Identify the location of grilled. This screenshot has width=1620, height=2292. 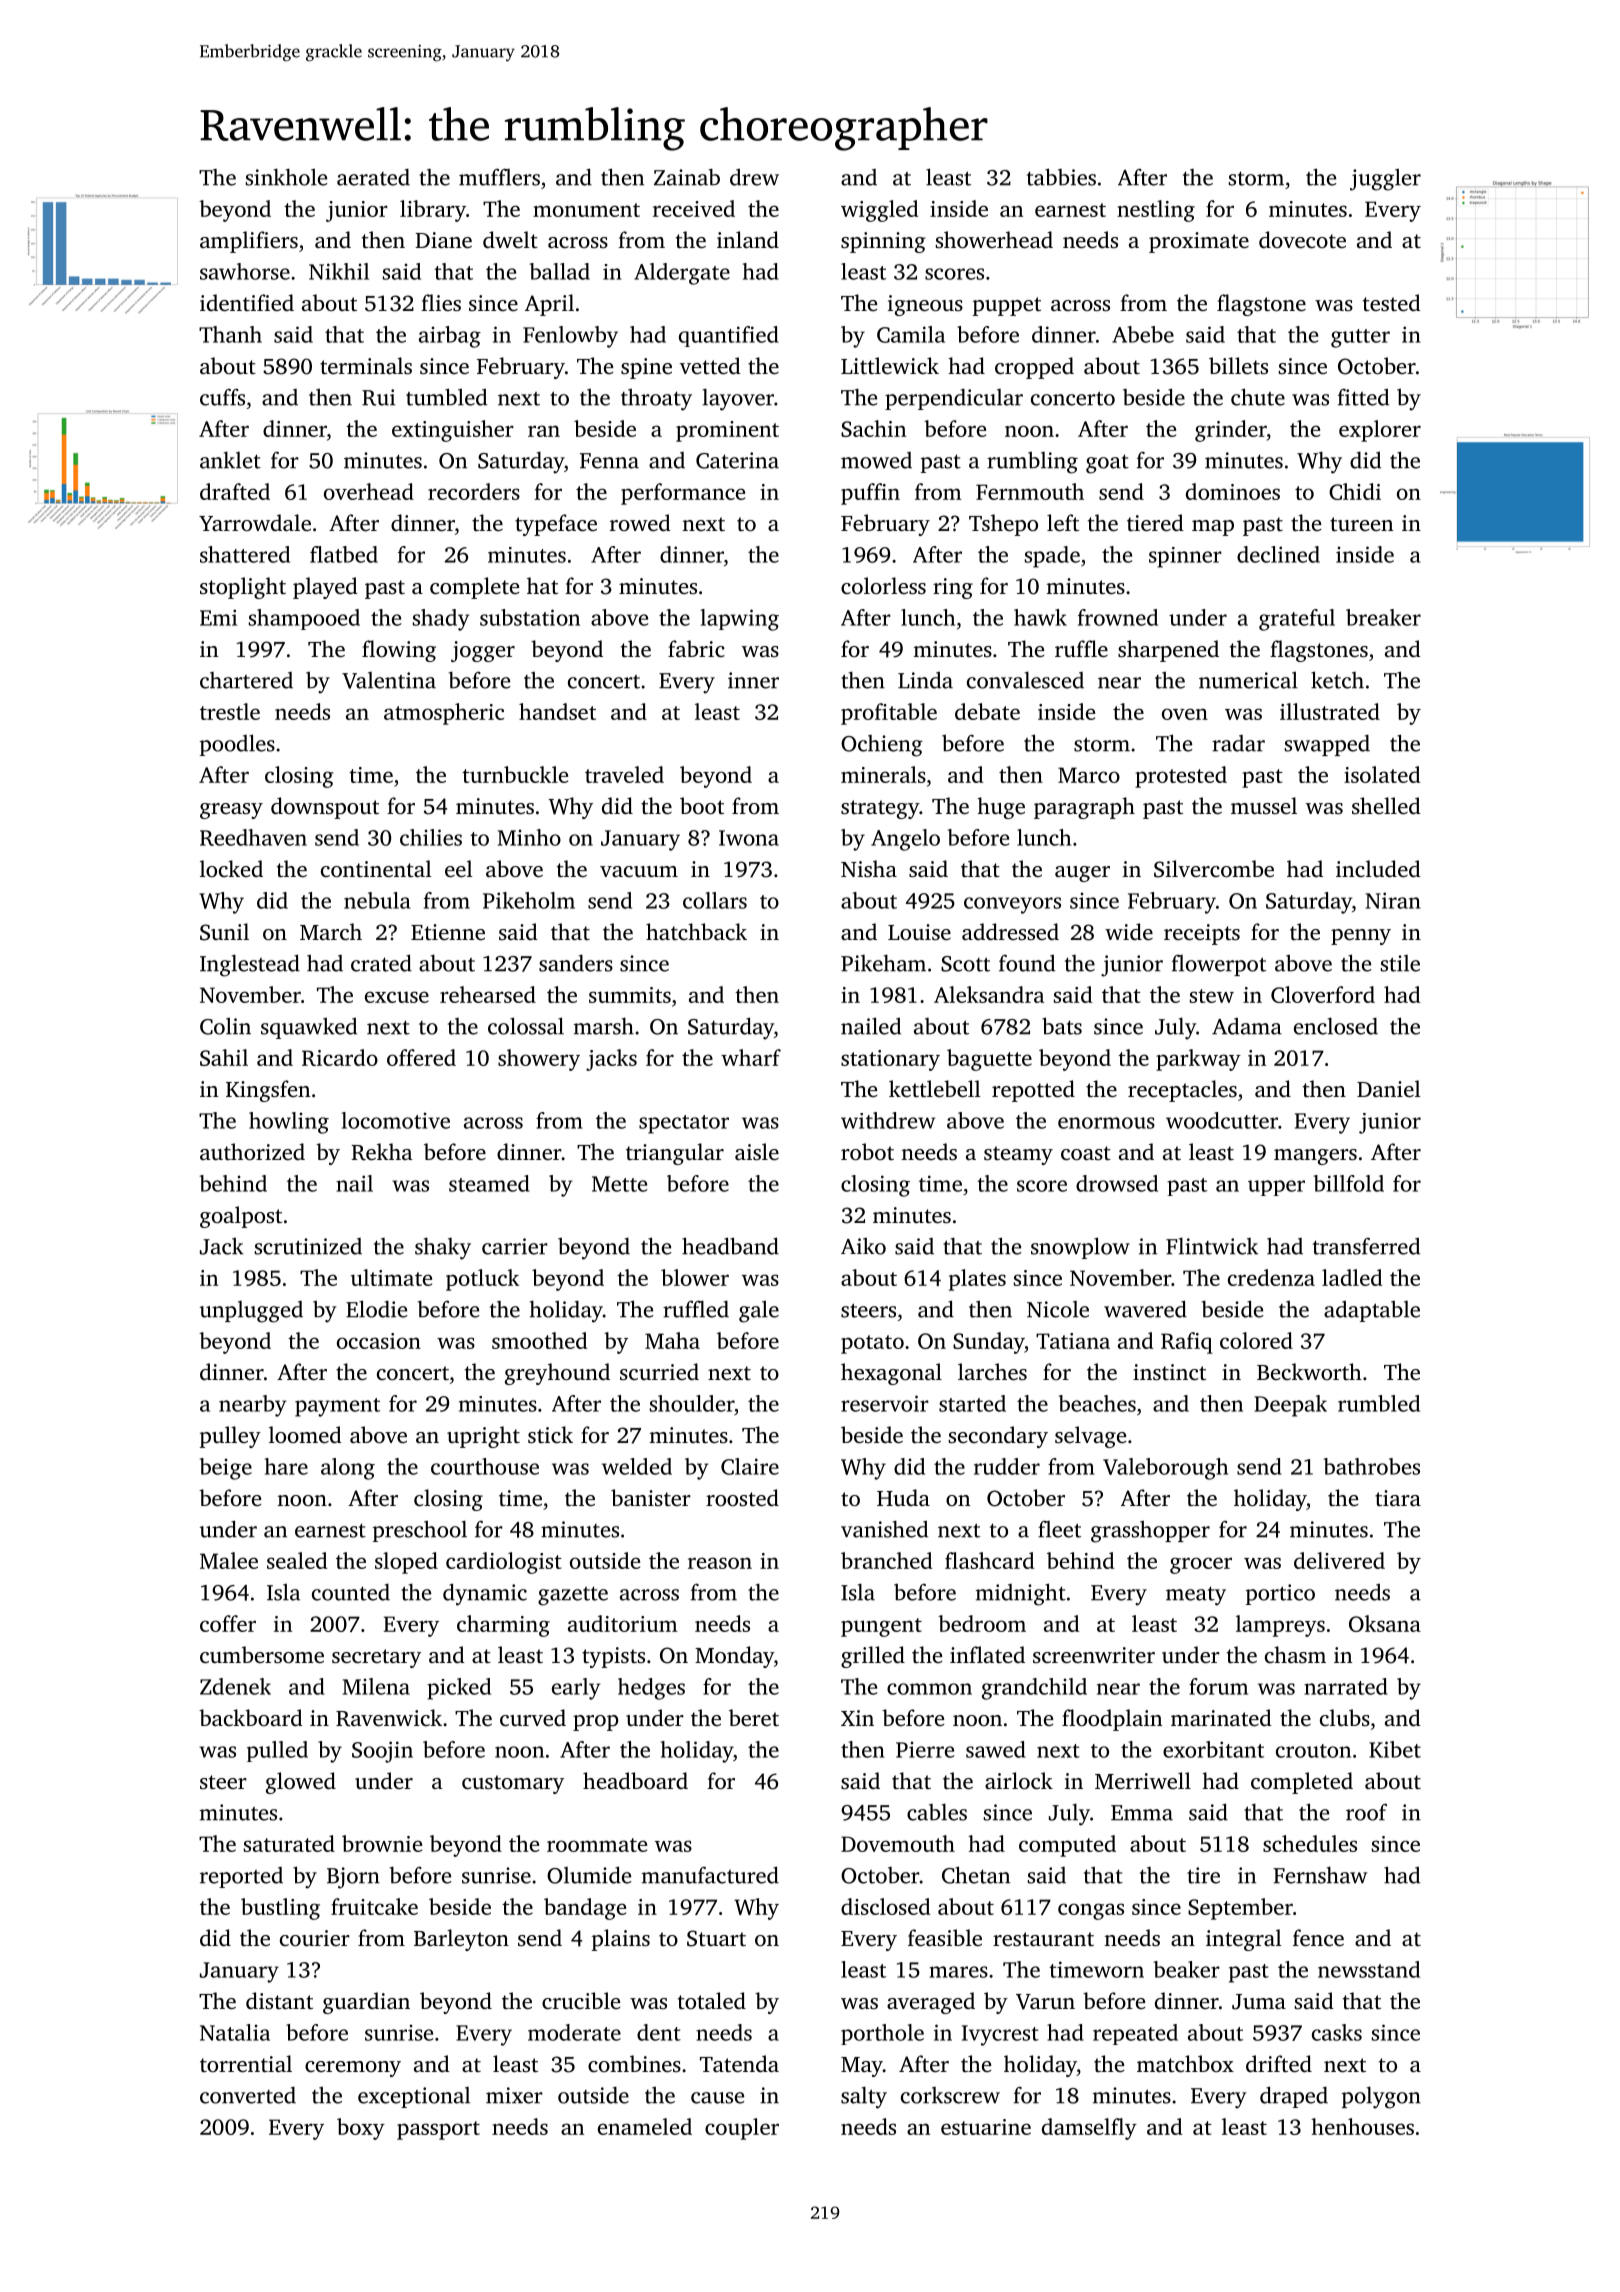
(873, 1657).
